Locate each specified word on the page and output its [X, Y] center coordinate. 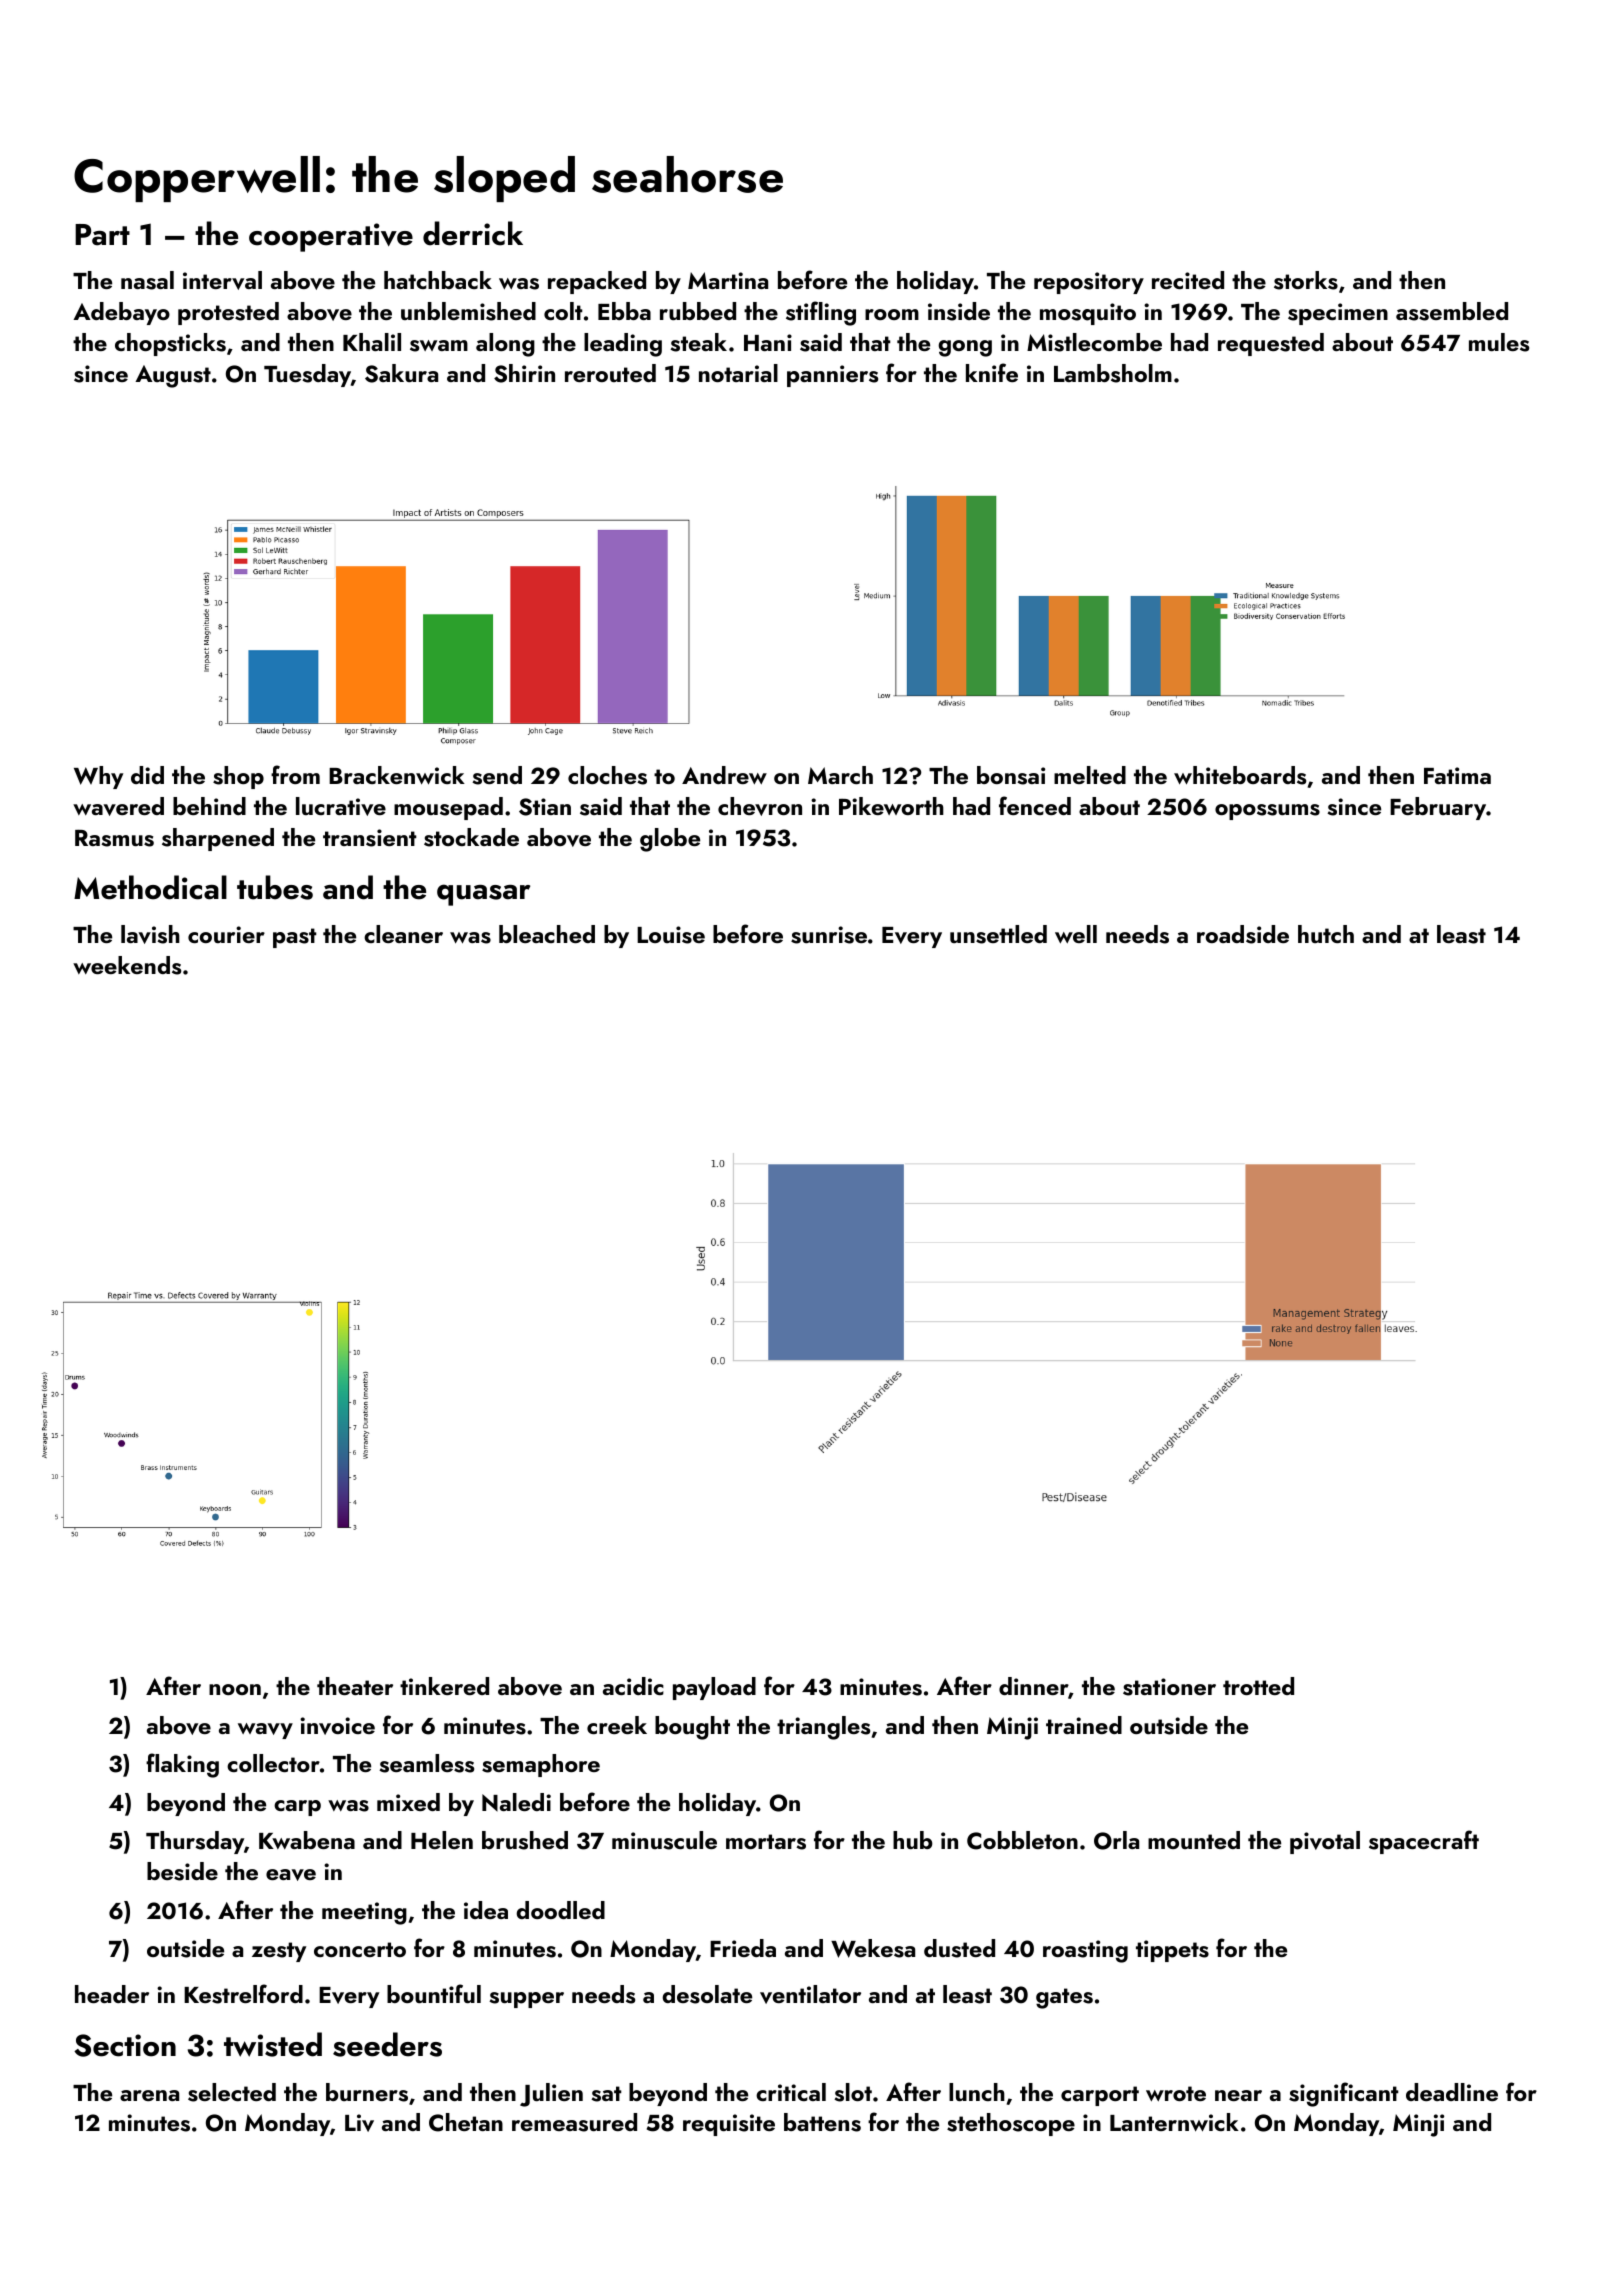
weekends [127, 965]
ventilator [810, 1994]
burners [367, 2092]
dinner [1033, 1686]
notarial [738, 373]
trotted [1258, 1686]
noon [235, 1689]
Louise [671, 935]
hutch [1326, 934]
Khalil [372, 342]
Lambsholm [1113, 373]
